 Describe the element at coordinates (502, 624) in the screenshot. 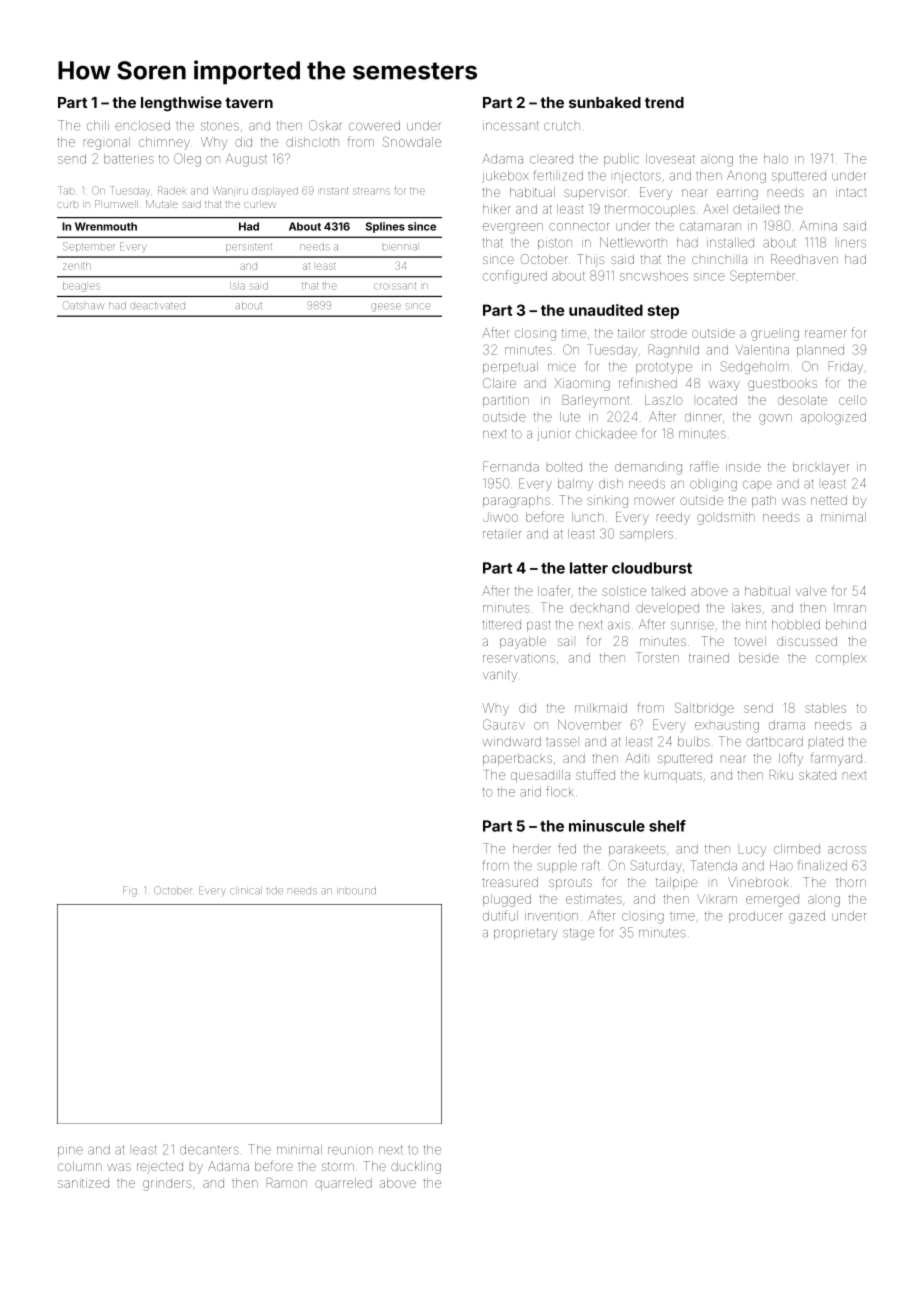

I see `tittered` at that location.
